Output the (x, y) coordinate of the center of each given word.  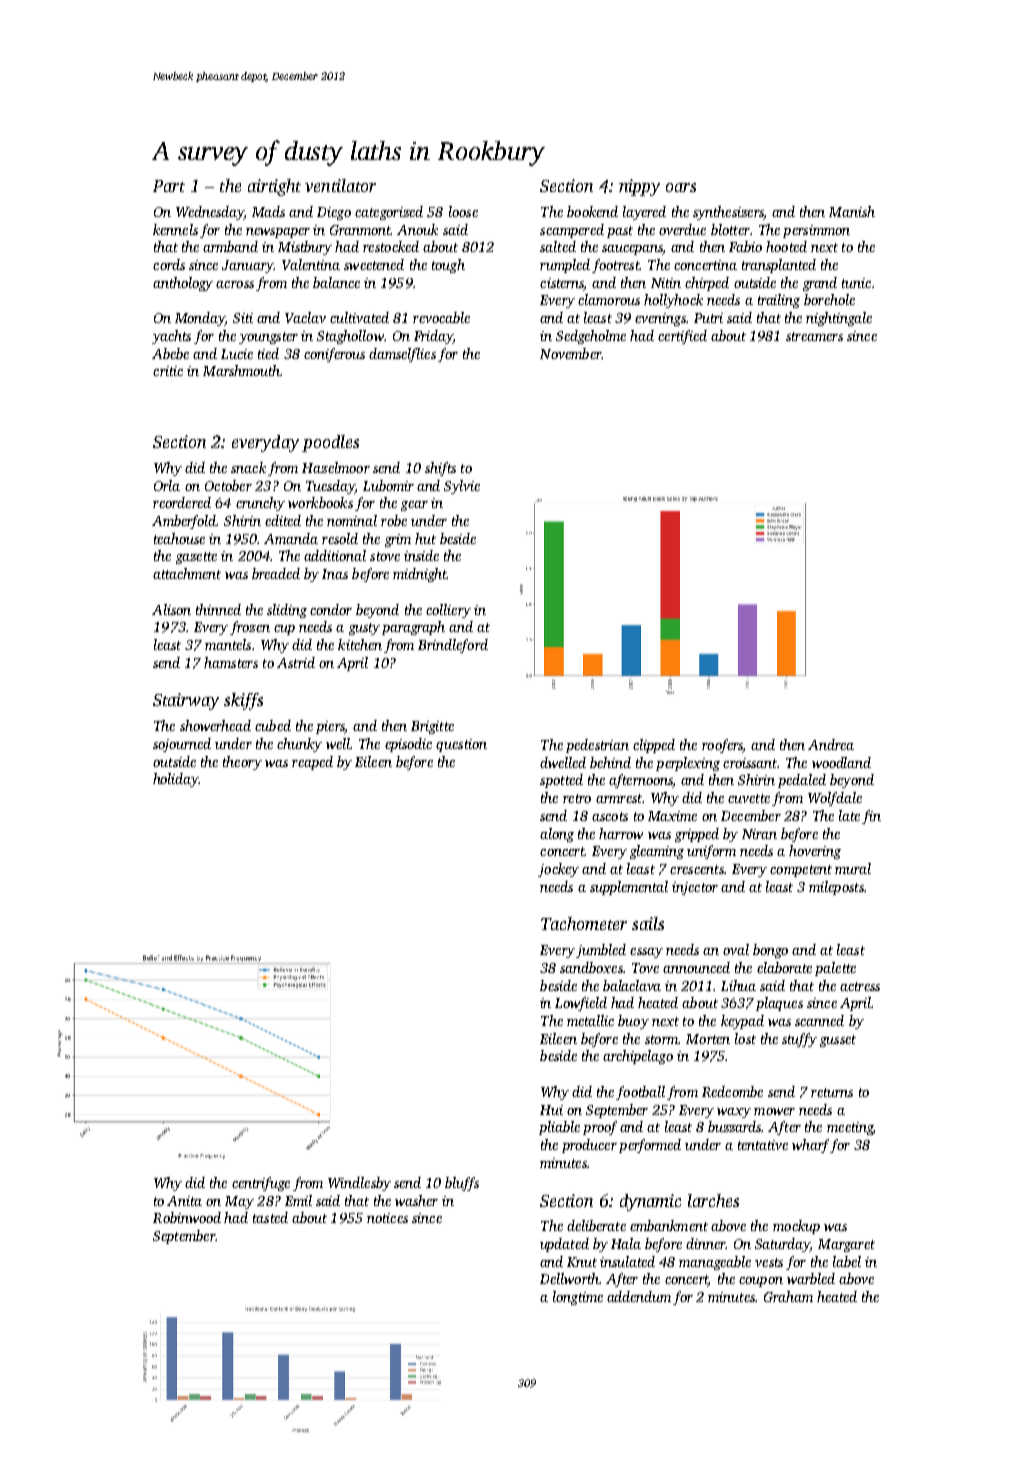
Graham (788, 1296)
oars (681, 187)
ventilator (340, 185)
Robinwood (187, 1217)
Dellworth (569, 1278)
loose (463, 211)
